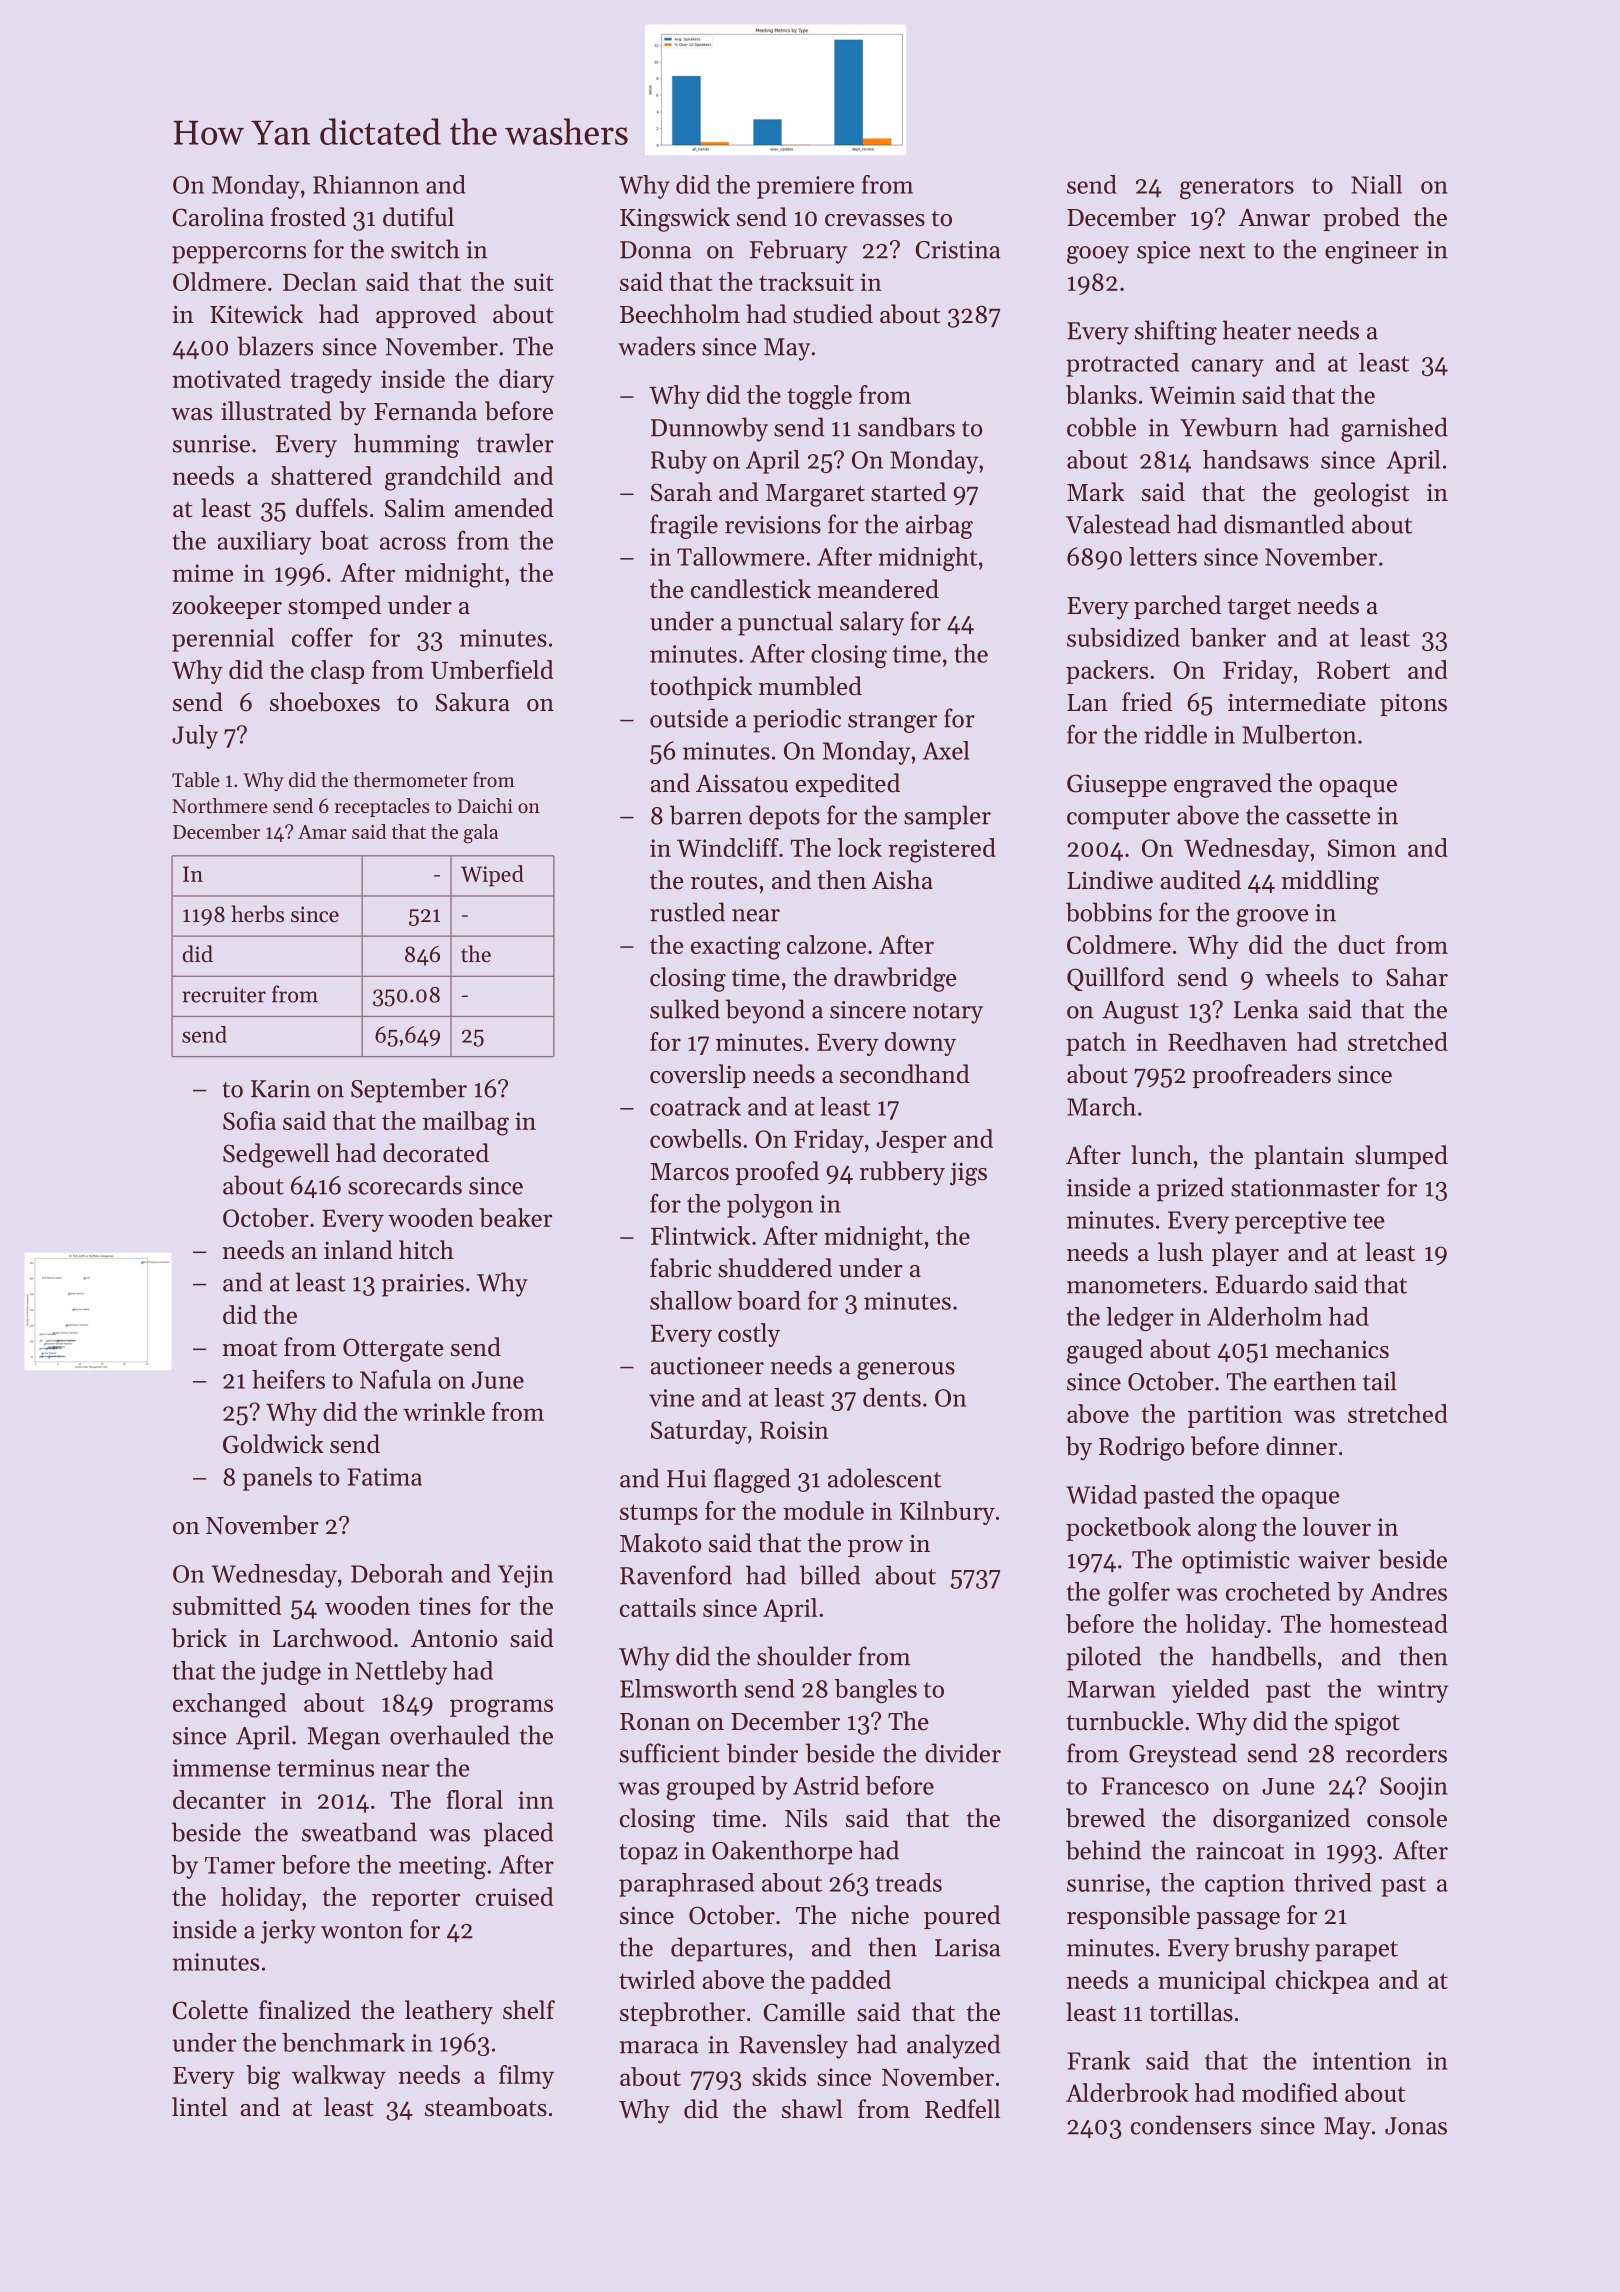 The width and height of the document is (1620, 2292). Describe the element at coordinates (659, 2047) in the document. I see `maraca` at that location.
